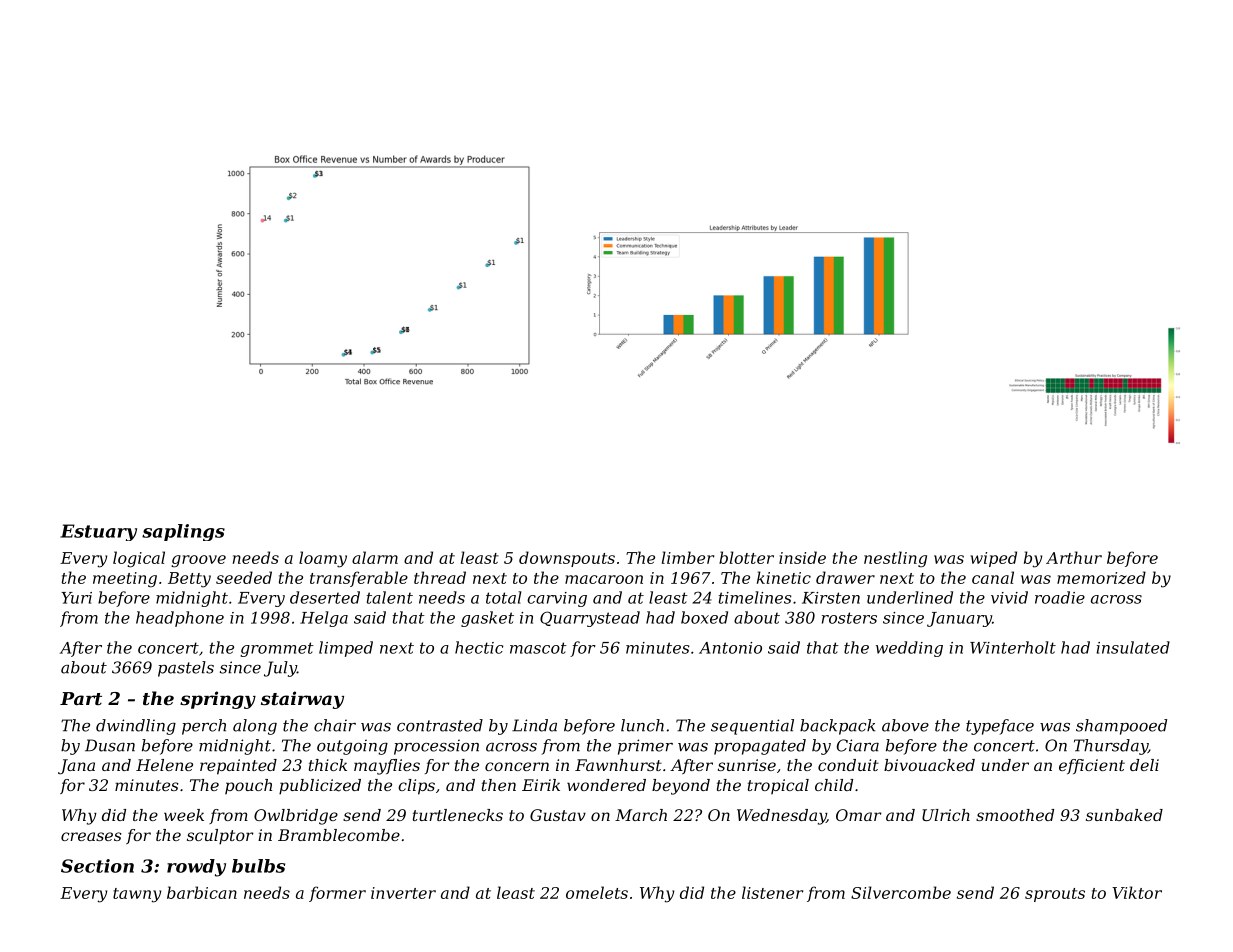 This page has height=952, width=1233. What do you see at coordinates (909, 649) in the page?
I see `wedding` at bounding box center [909, 649].
